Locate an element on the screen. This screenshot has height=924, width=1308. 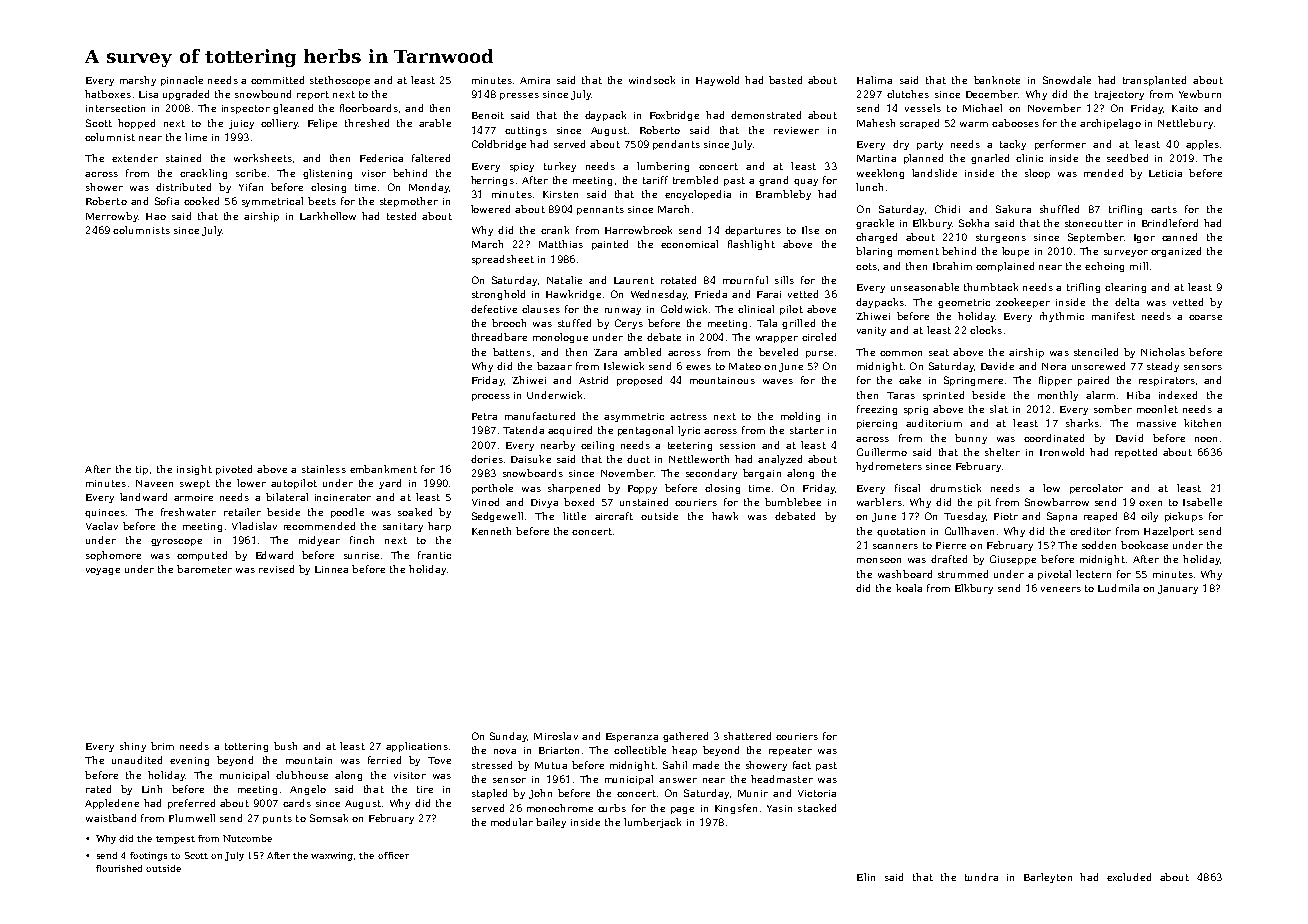
Daisuke is located at coordinates (531, 459).
